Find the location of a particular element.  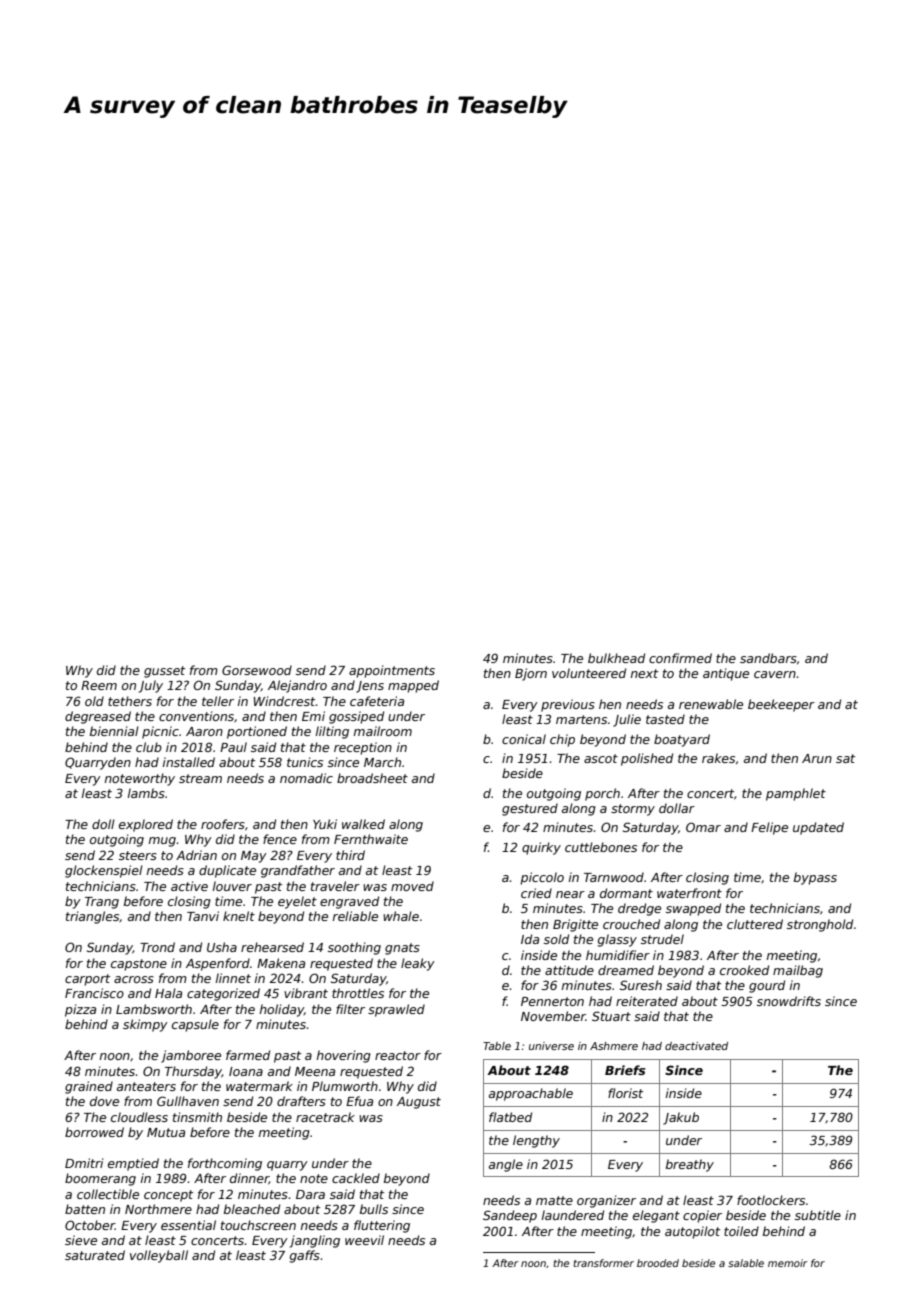

gaffs is located at coordinates (305, 1256).
